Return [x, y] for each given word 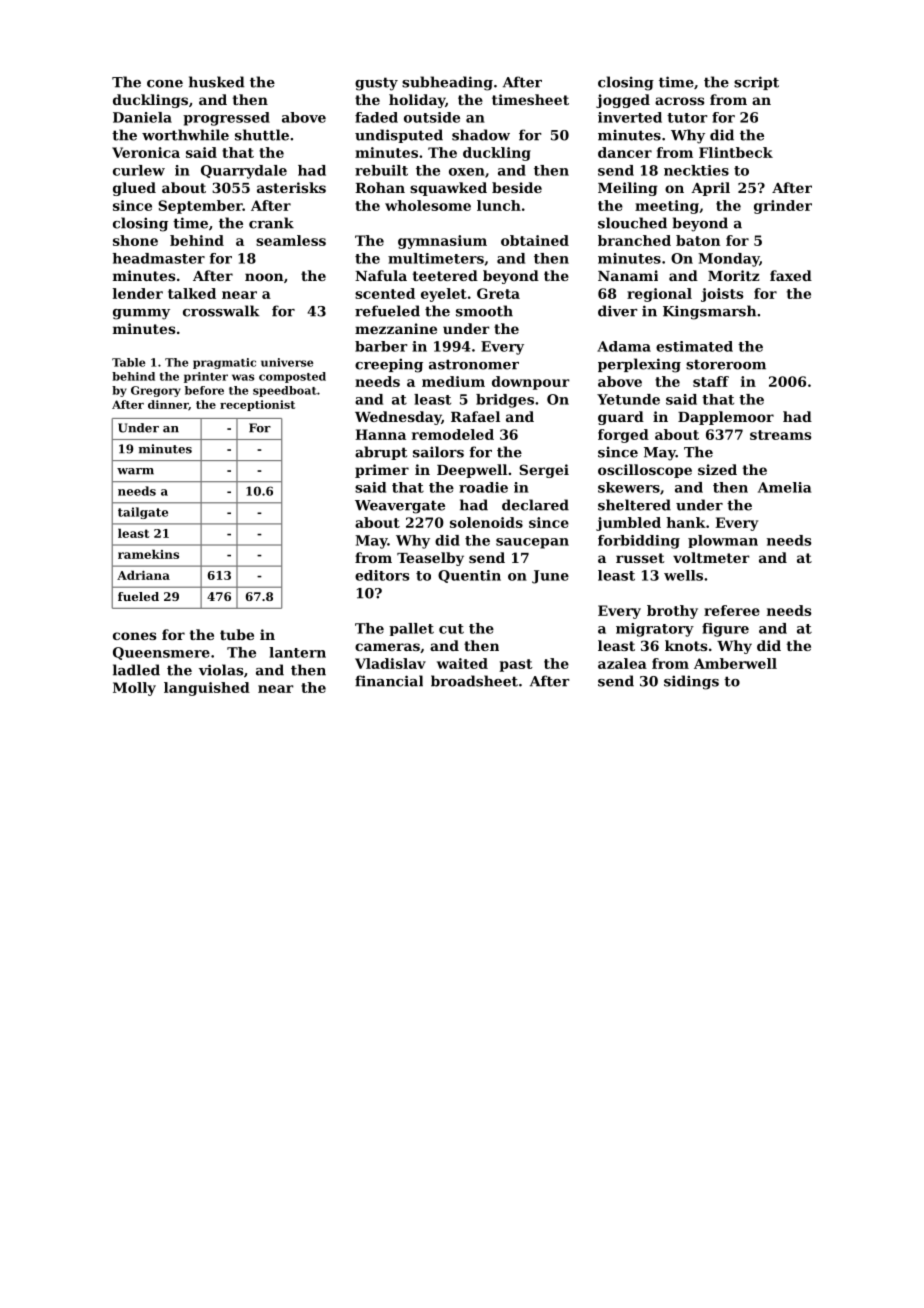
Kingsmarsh [709, 312]
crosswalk [221, 311]
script [756, 83]
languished [207, 689]
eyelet [444, 295]
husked [217, 82]
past [516, 665]
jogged [623, 101]
